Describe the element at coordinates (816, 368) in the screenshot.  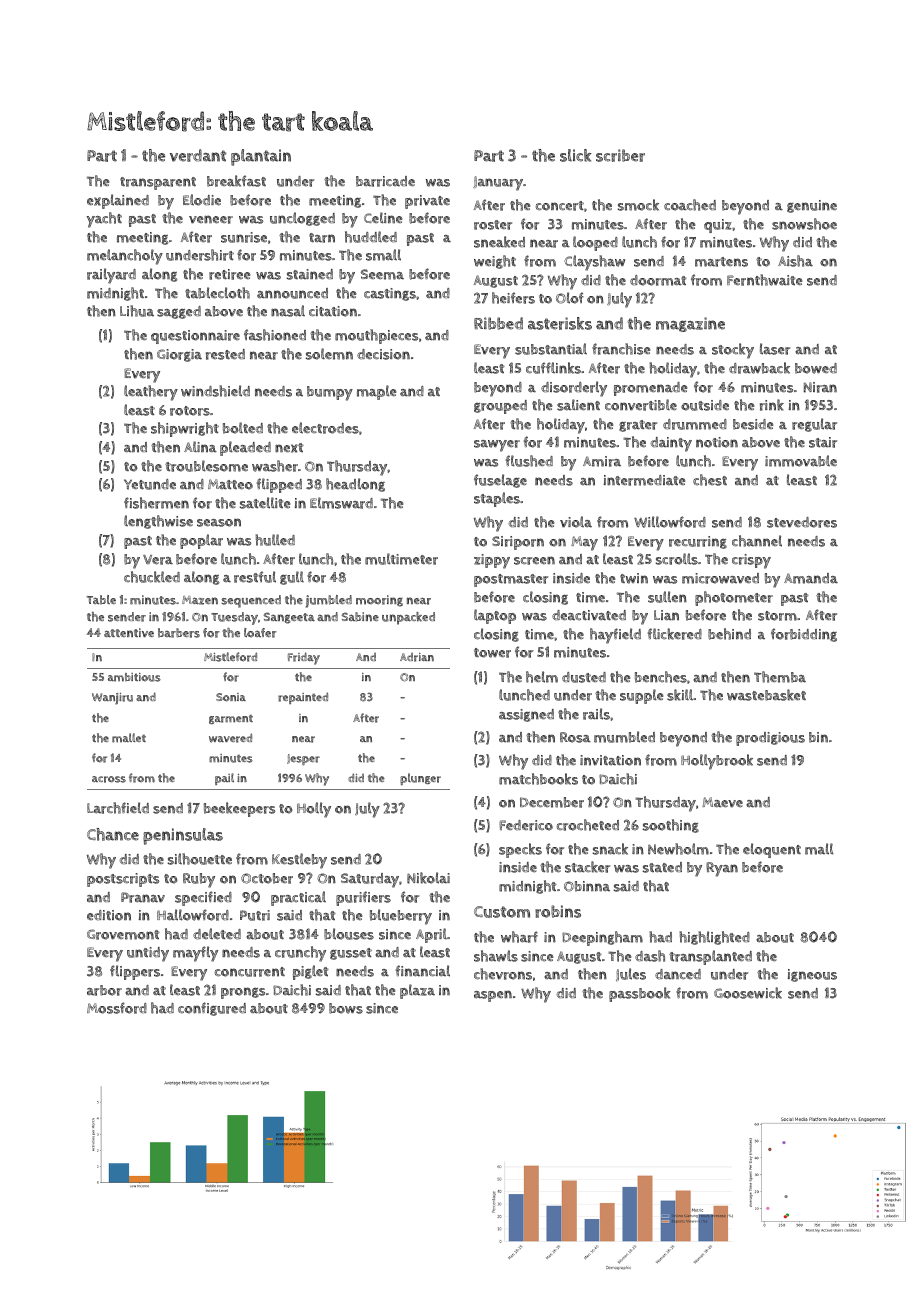
I see `bowed` at that location.
